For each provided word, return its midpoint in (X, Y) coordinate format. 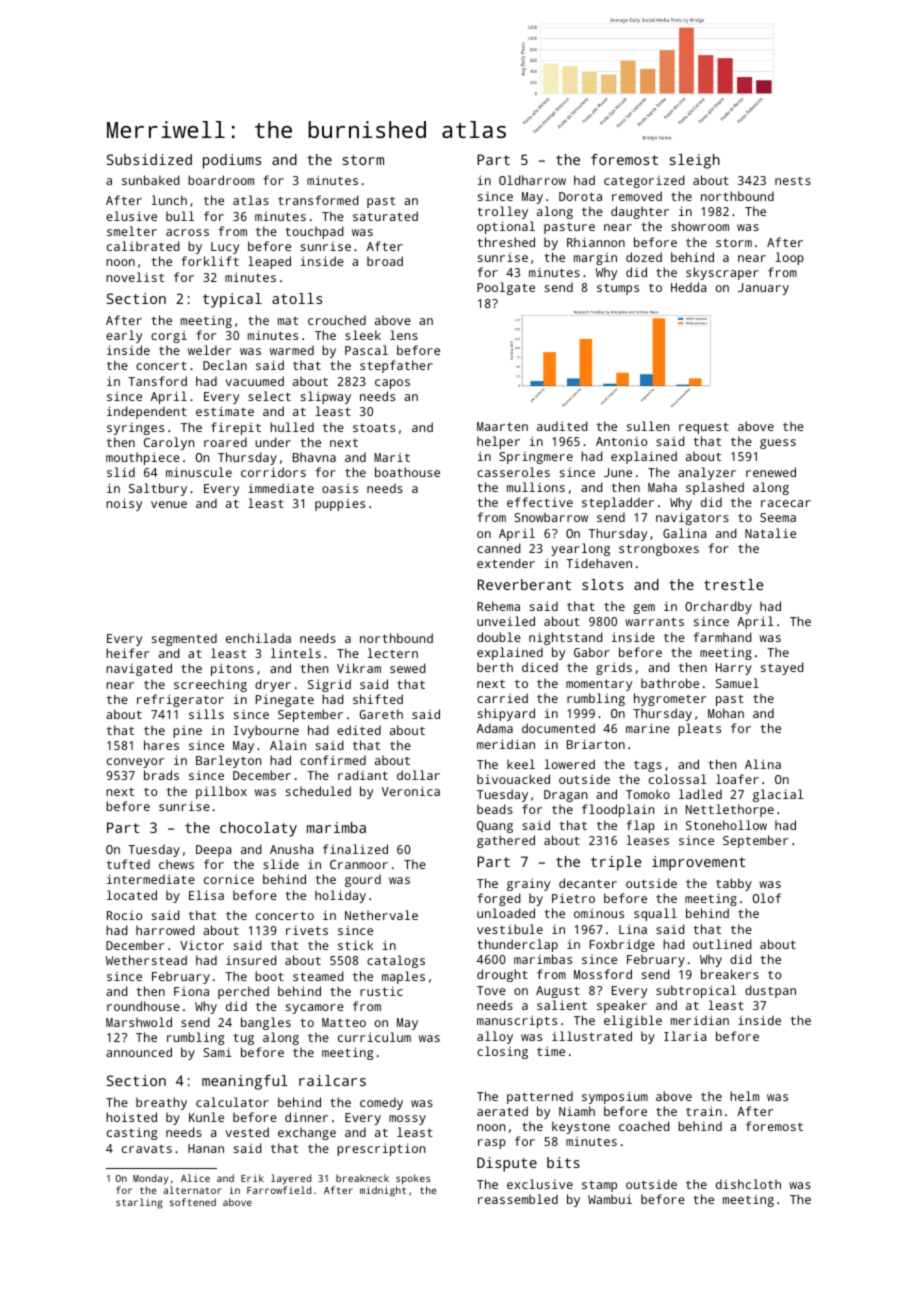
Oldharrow (532, 180)
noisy (124, 504)
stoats (374, 427)
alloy (495, 1037)
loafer (737, 779)
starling (139, 1203)
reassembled (518, 1199)
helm (744, 1096)
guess (778, 444)
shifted (378, 699)
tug (243, 1039)
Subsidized (149, 159)
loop (789, 258)
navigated (139, 669)
